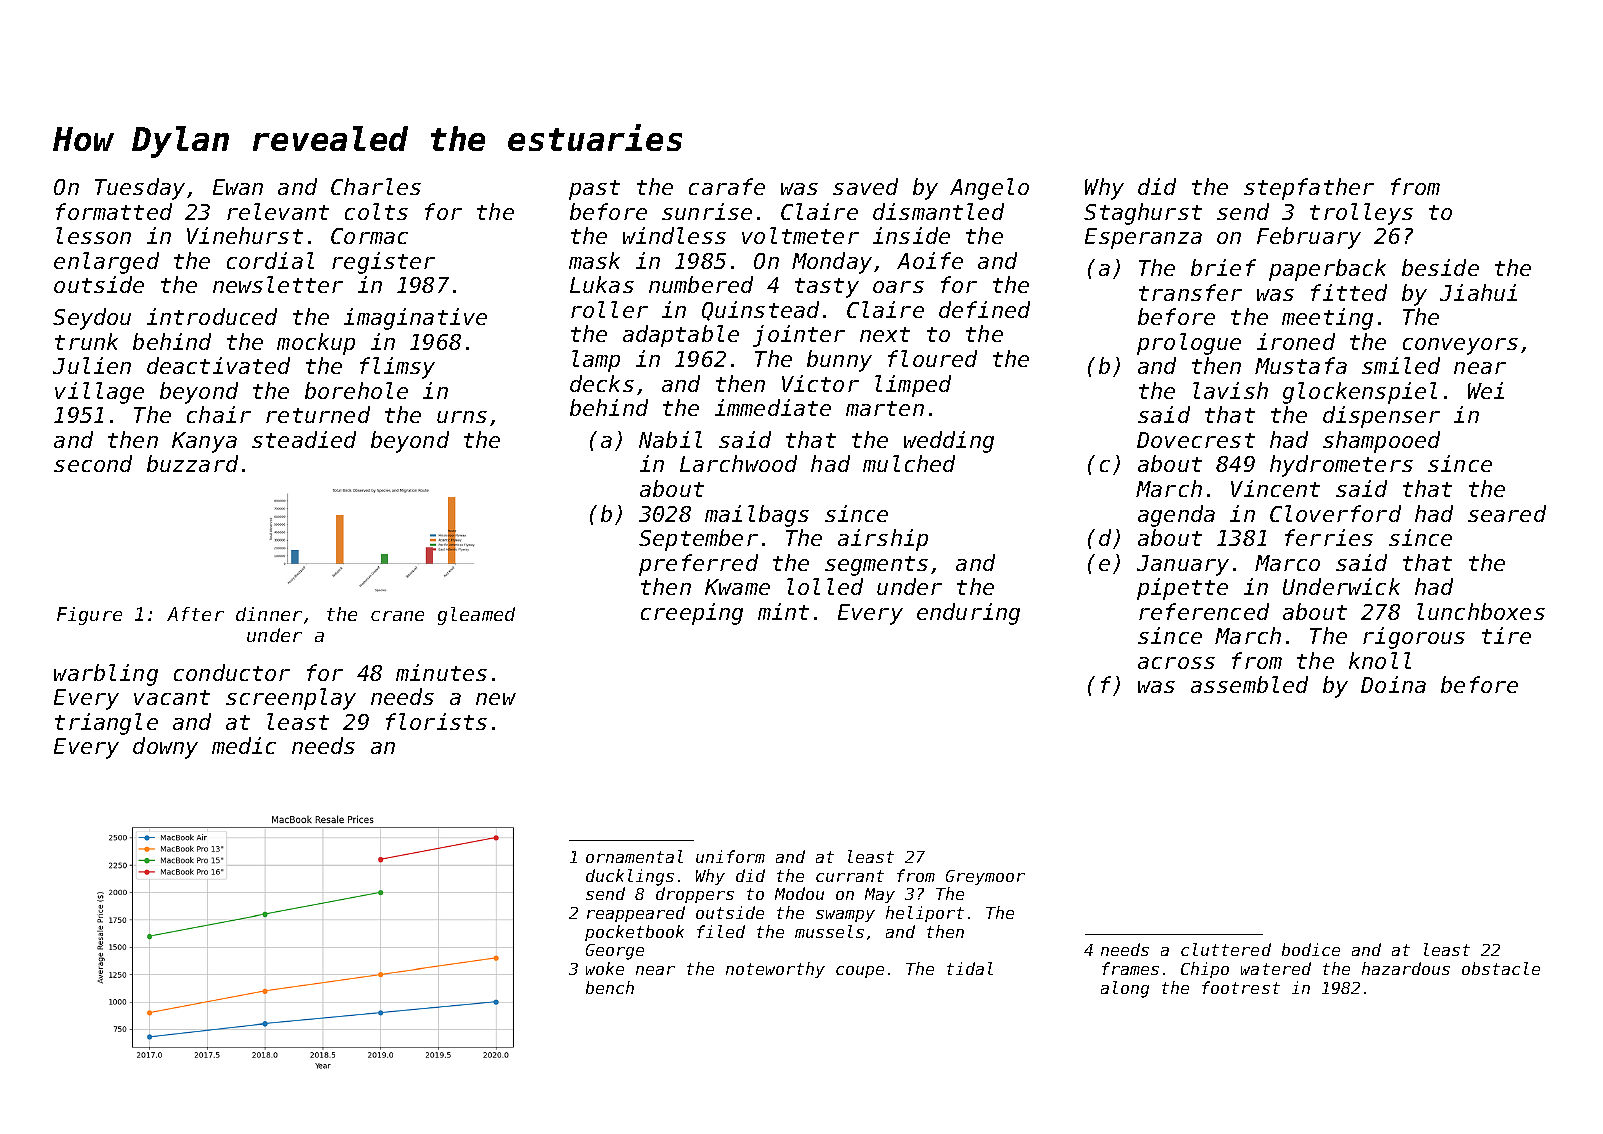 Image resolution: width=1603 pixels, height=1134 pixels. Describe the element at coordinates (738, 463) in the image. I see `Larchwood` at that location.
